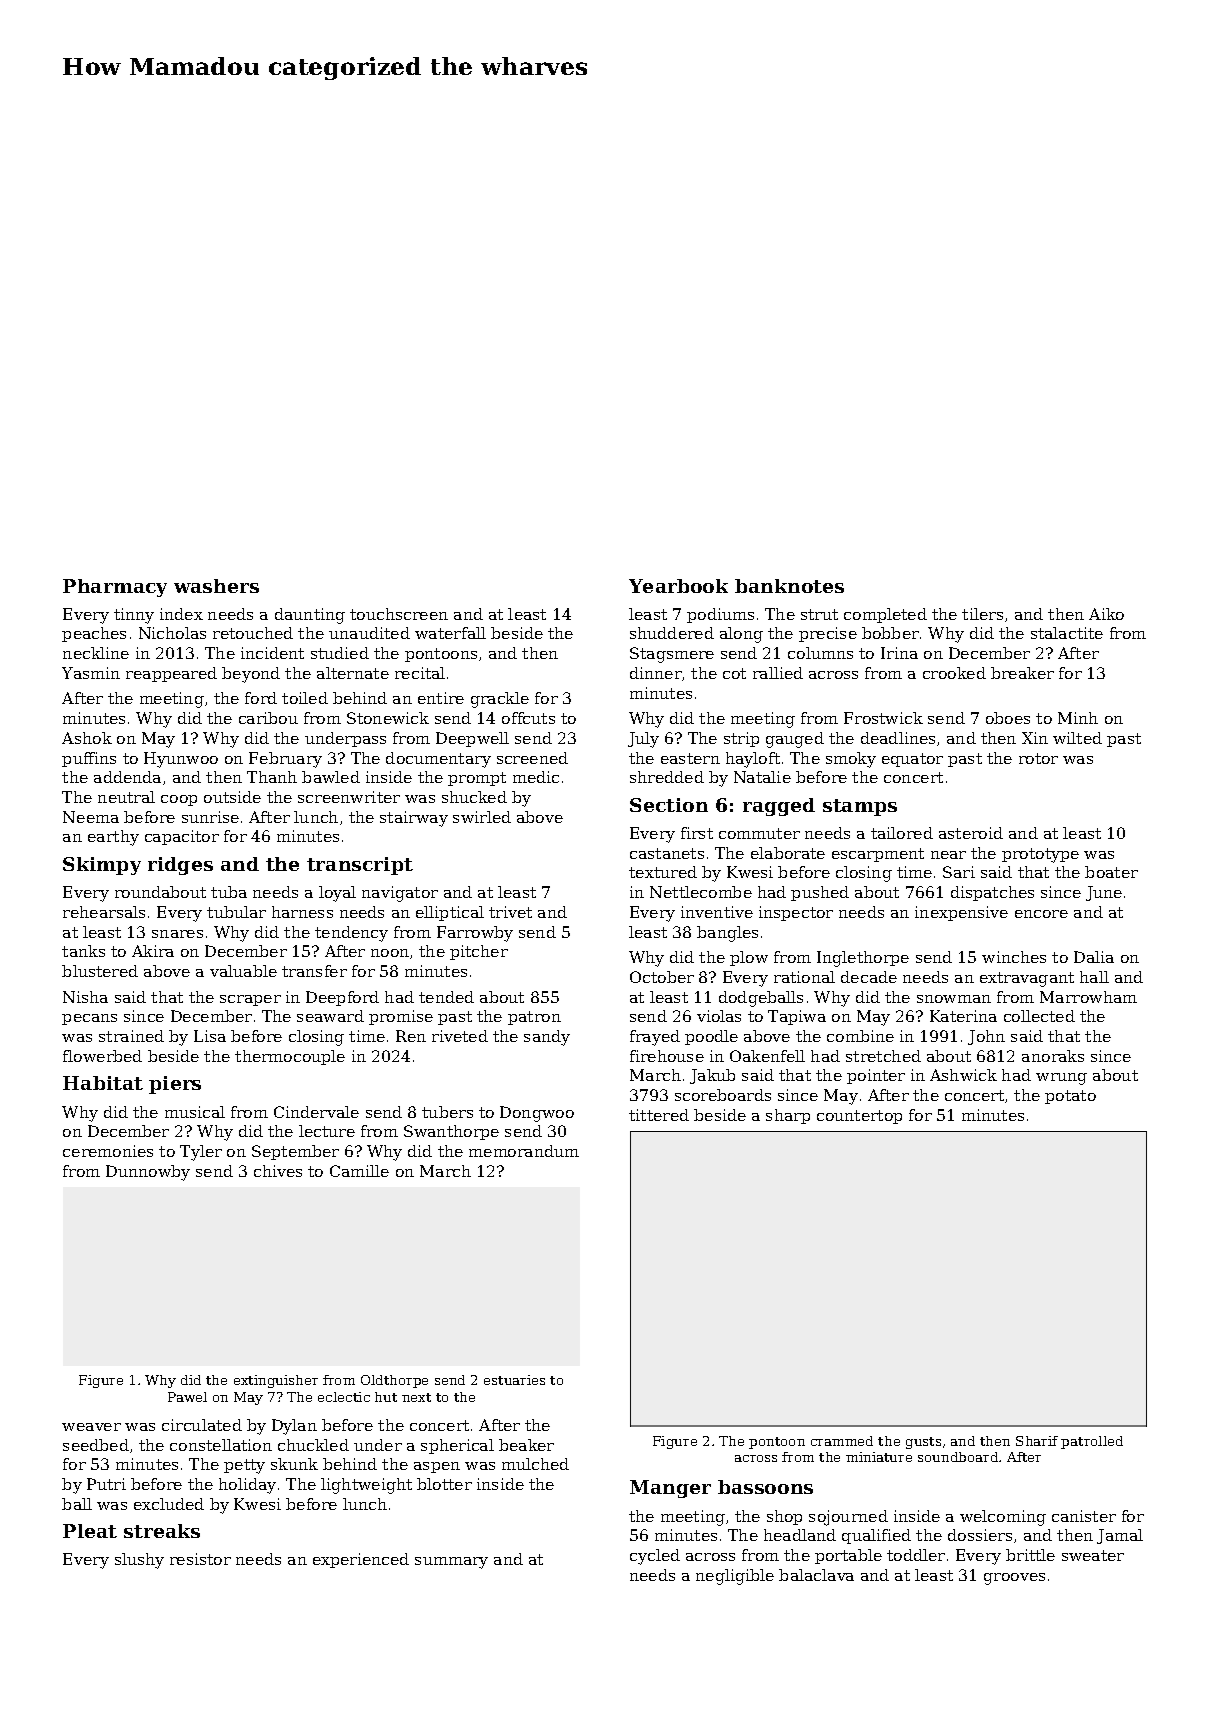  Describe the element at coordinates (127, 777) in the screenshot. I see `addenda` at that location.
